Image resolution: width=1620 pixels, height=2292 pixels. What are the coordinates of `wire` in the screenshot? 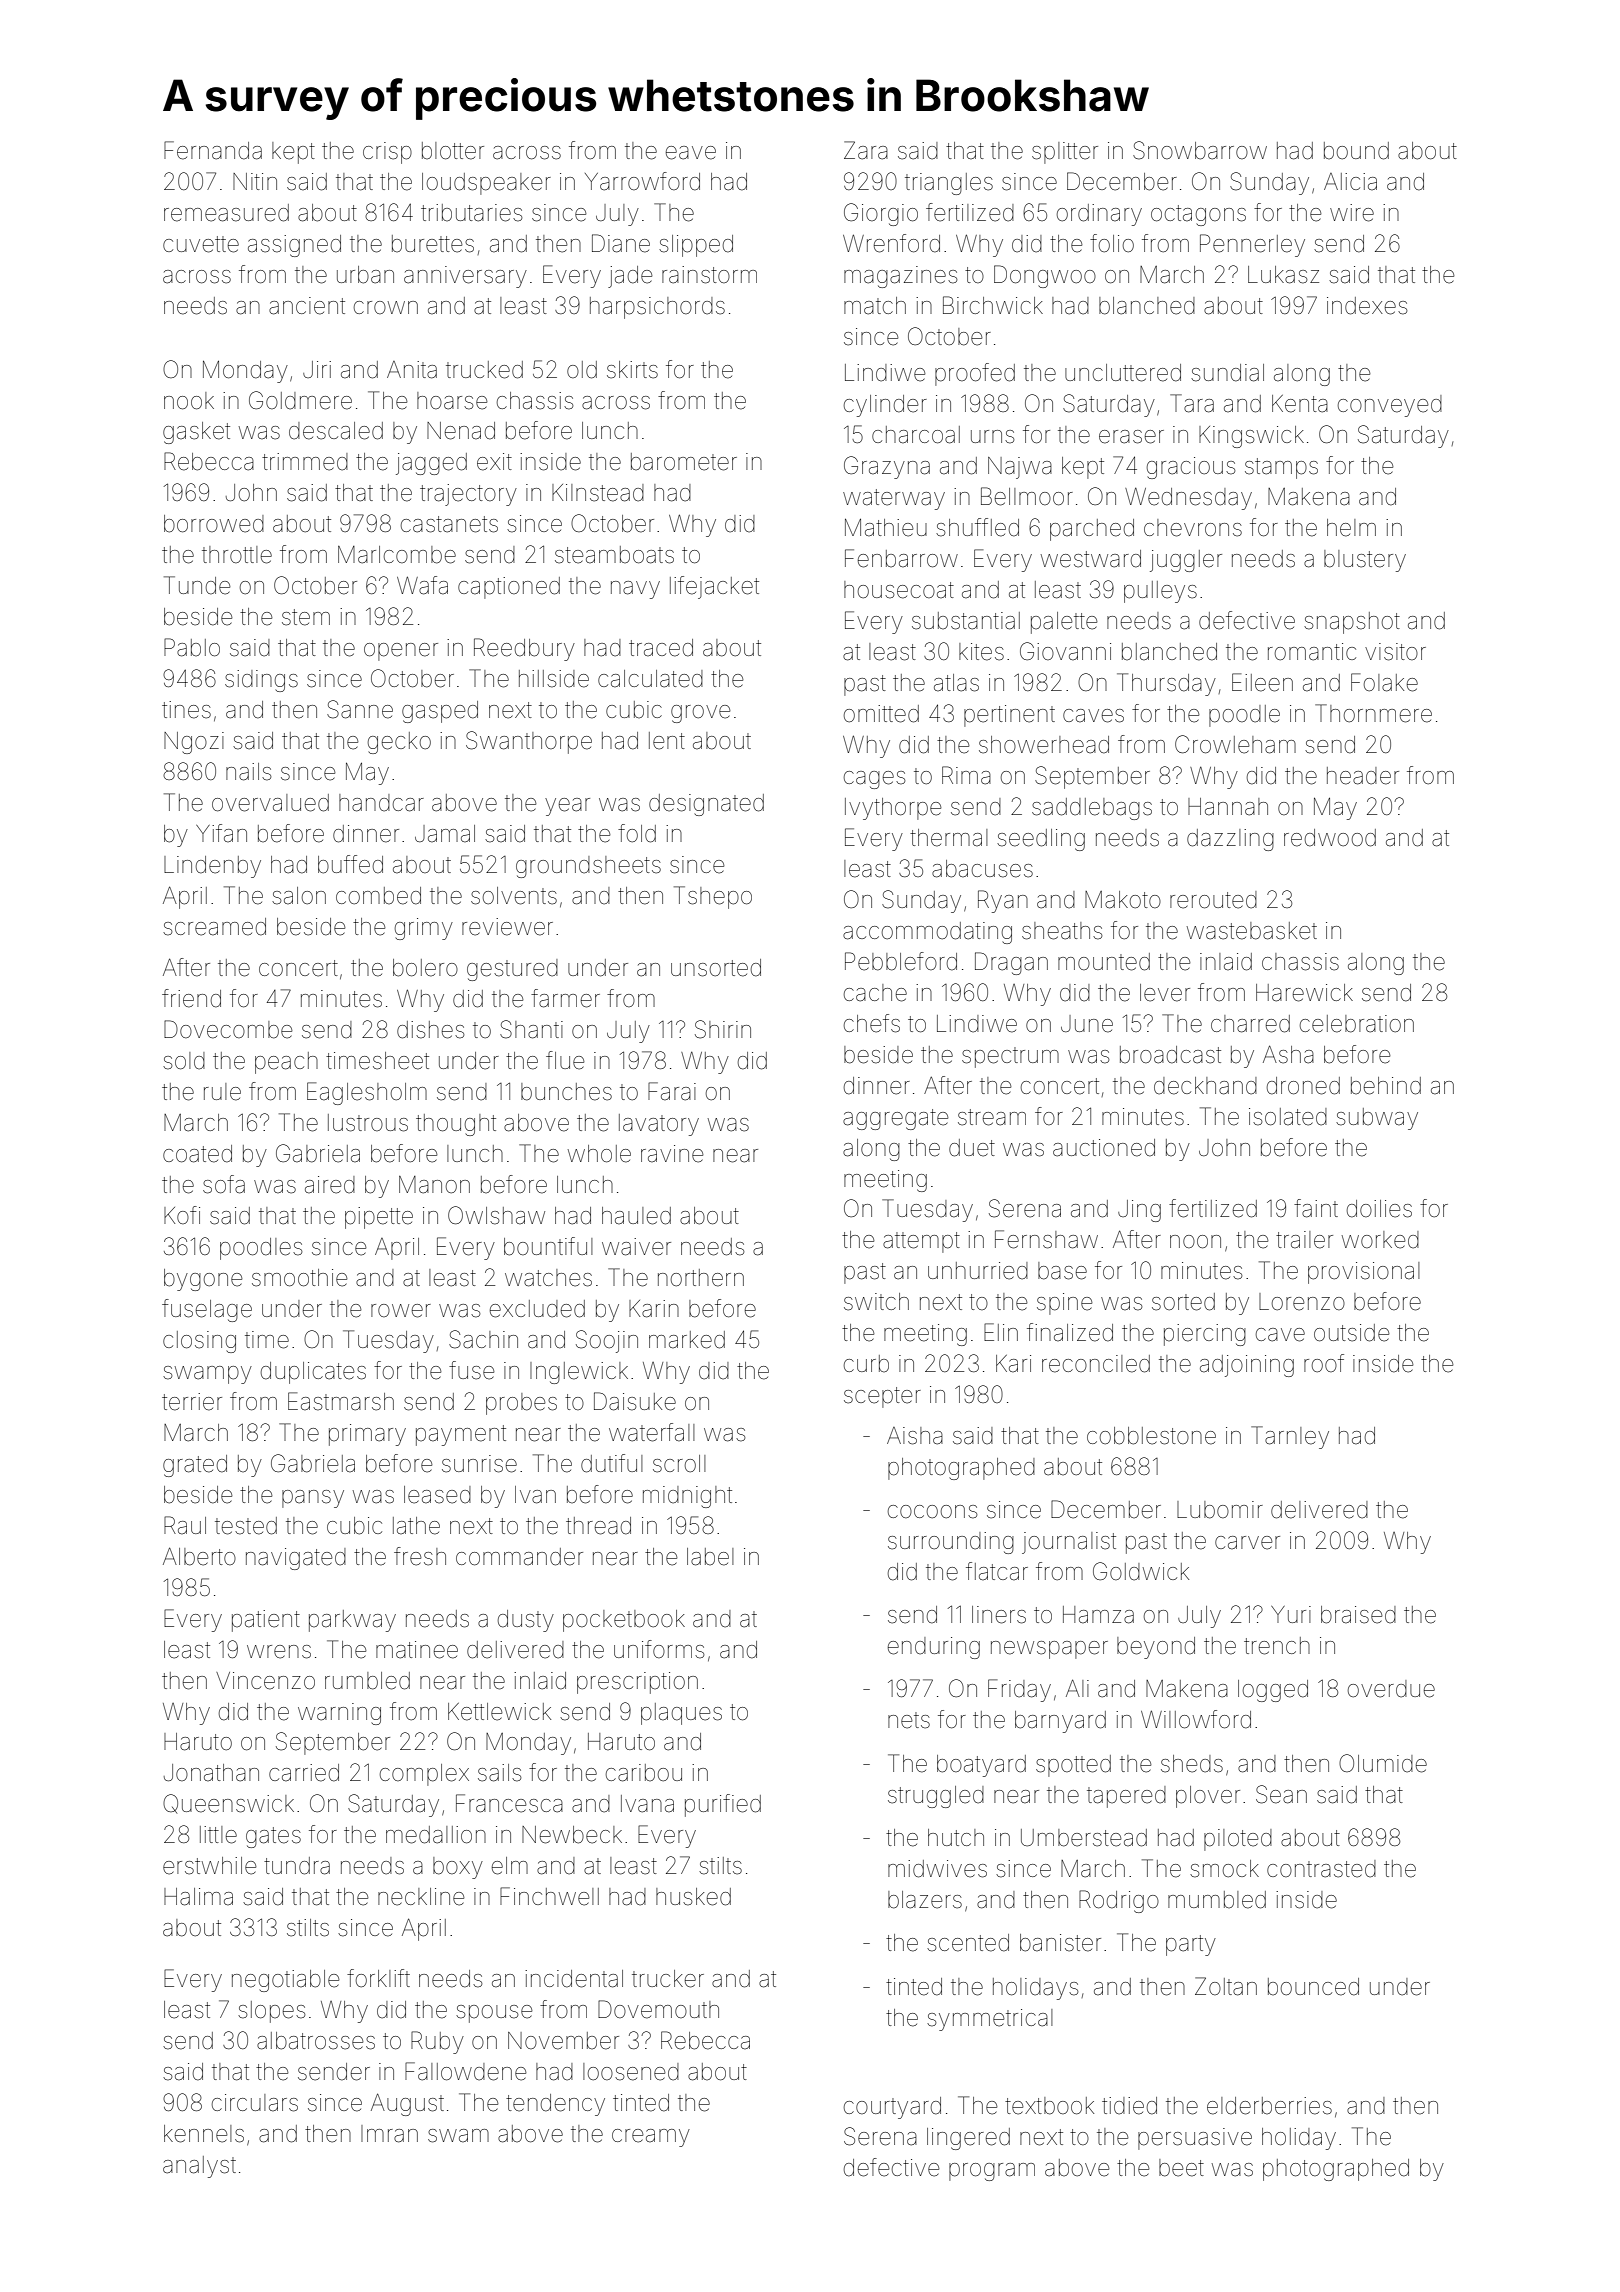 It's located at (1352, 213).
